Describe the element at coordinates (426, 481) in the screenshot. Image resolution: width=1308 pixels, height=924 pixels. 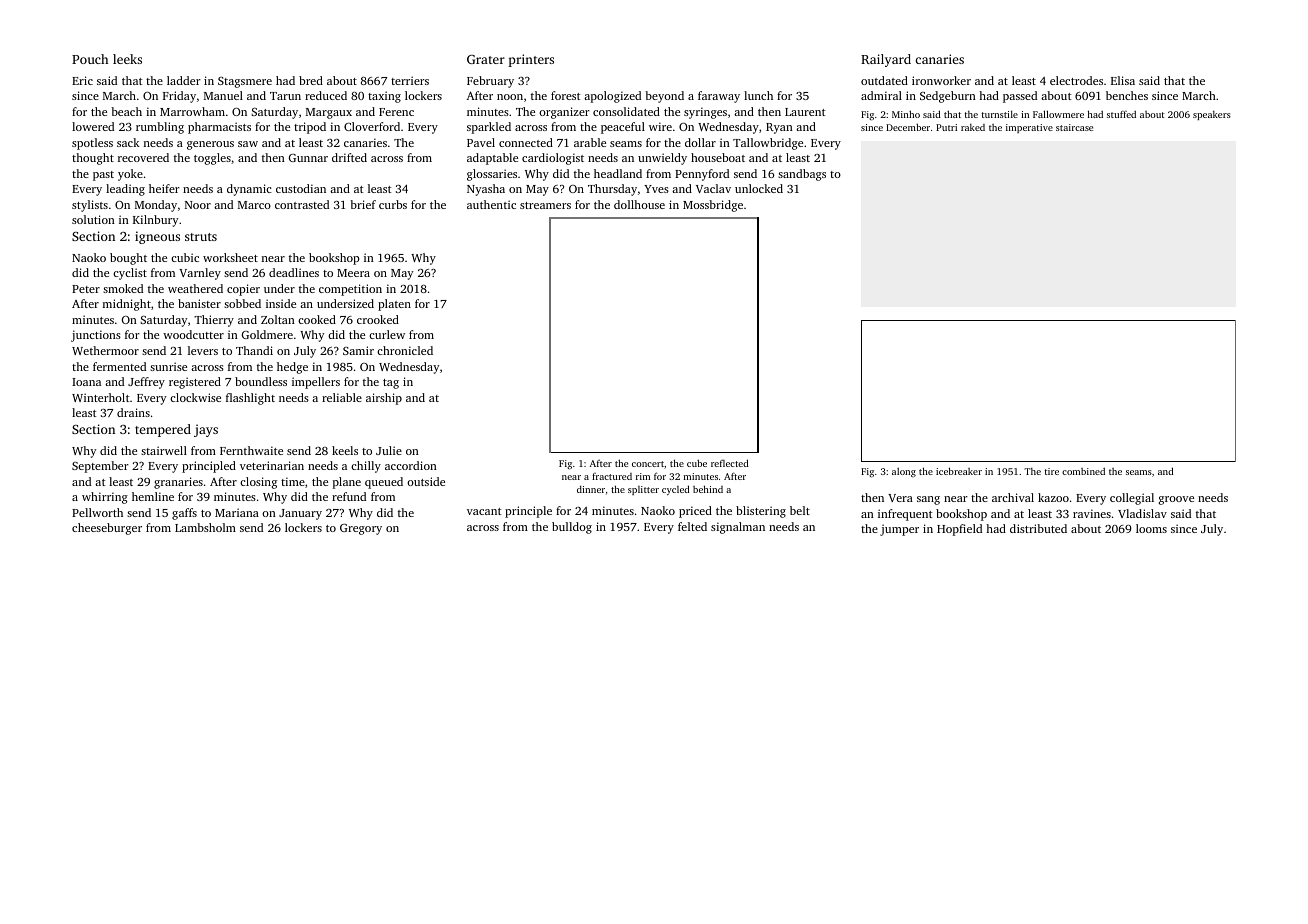
I see `outside` at that location.
